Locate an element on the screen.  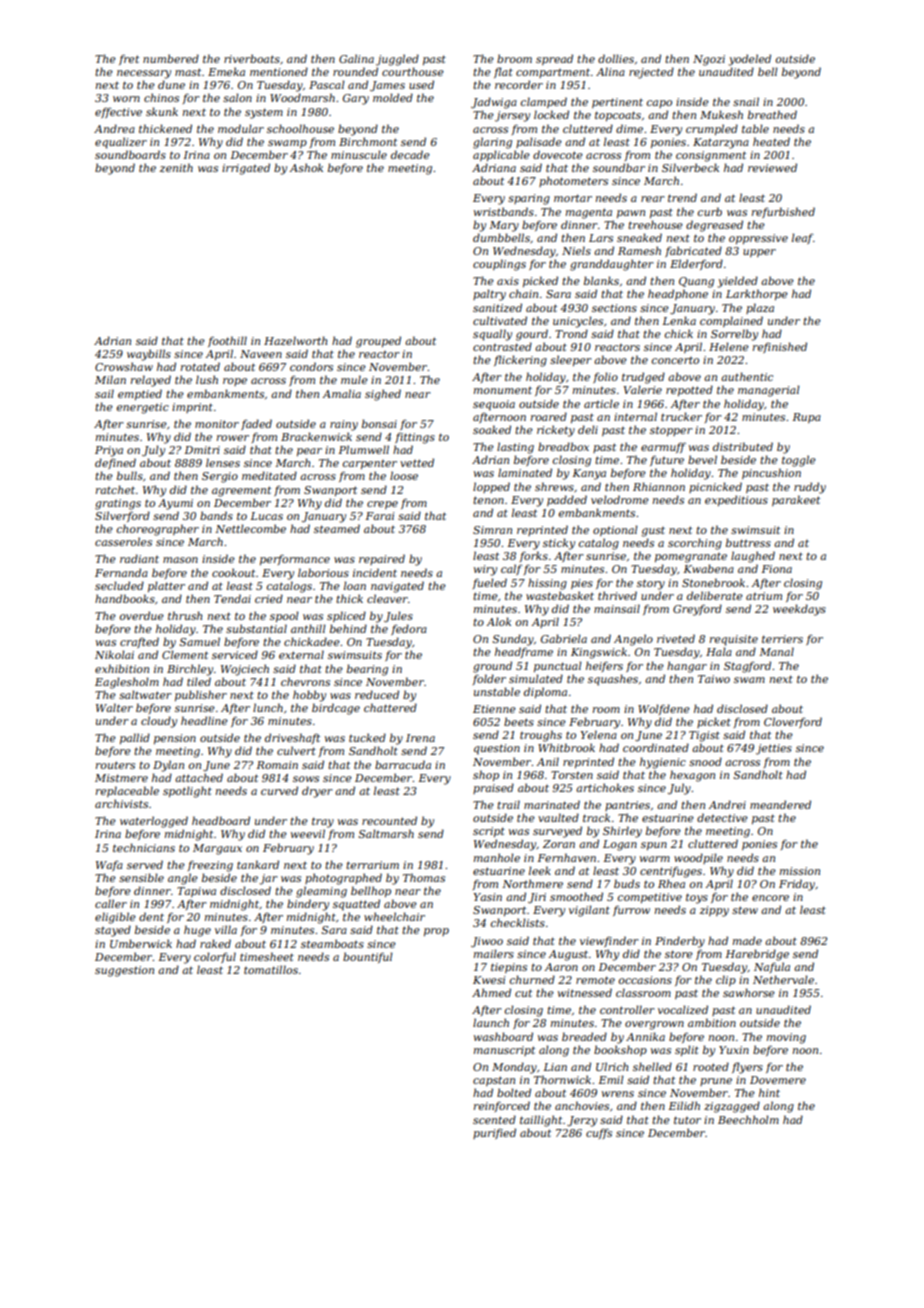
purified is located at coordinates (494, 1133).
